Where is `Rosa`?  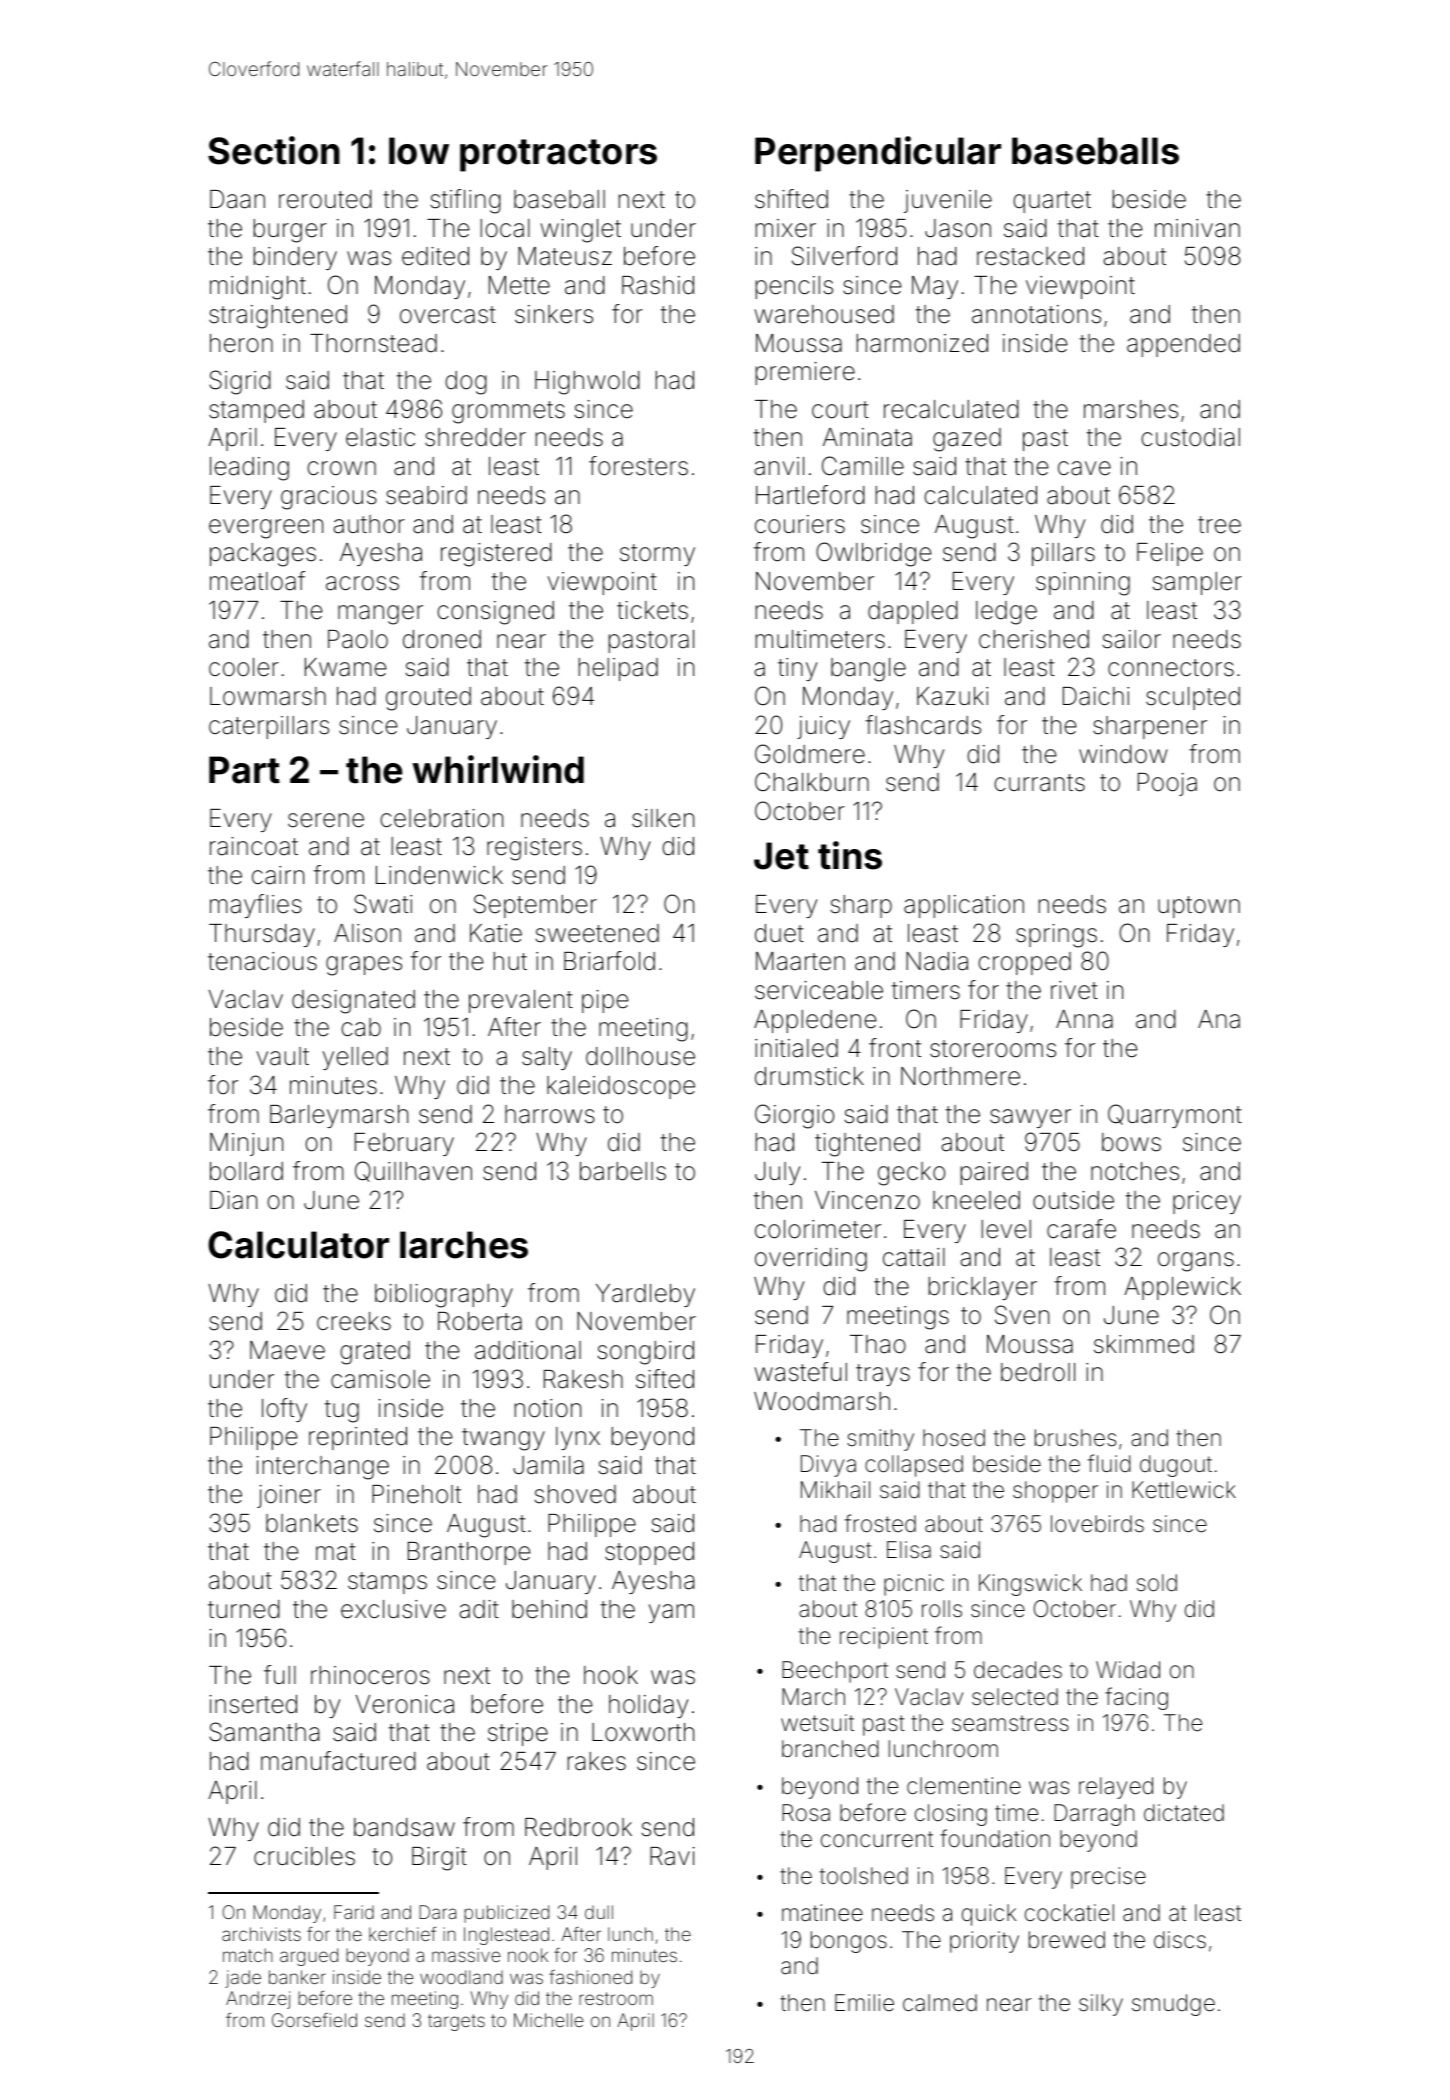 Rosa is located at coordinates (806, 1813).
